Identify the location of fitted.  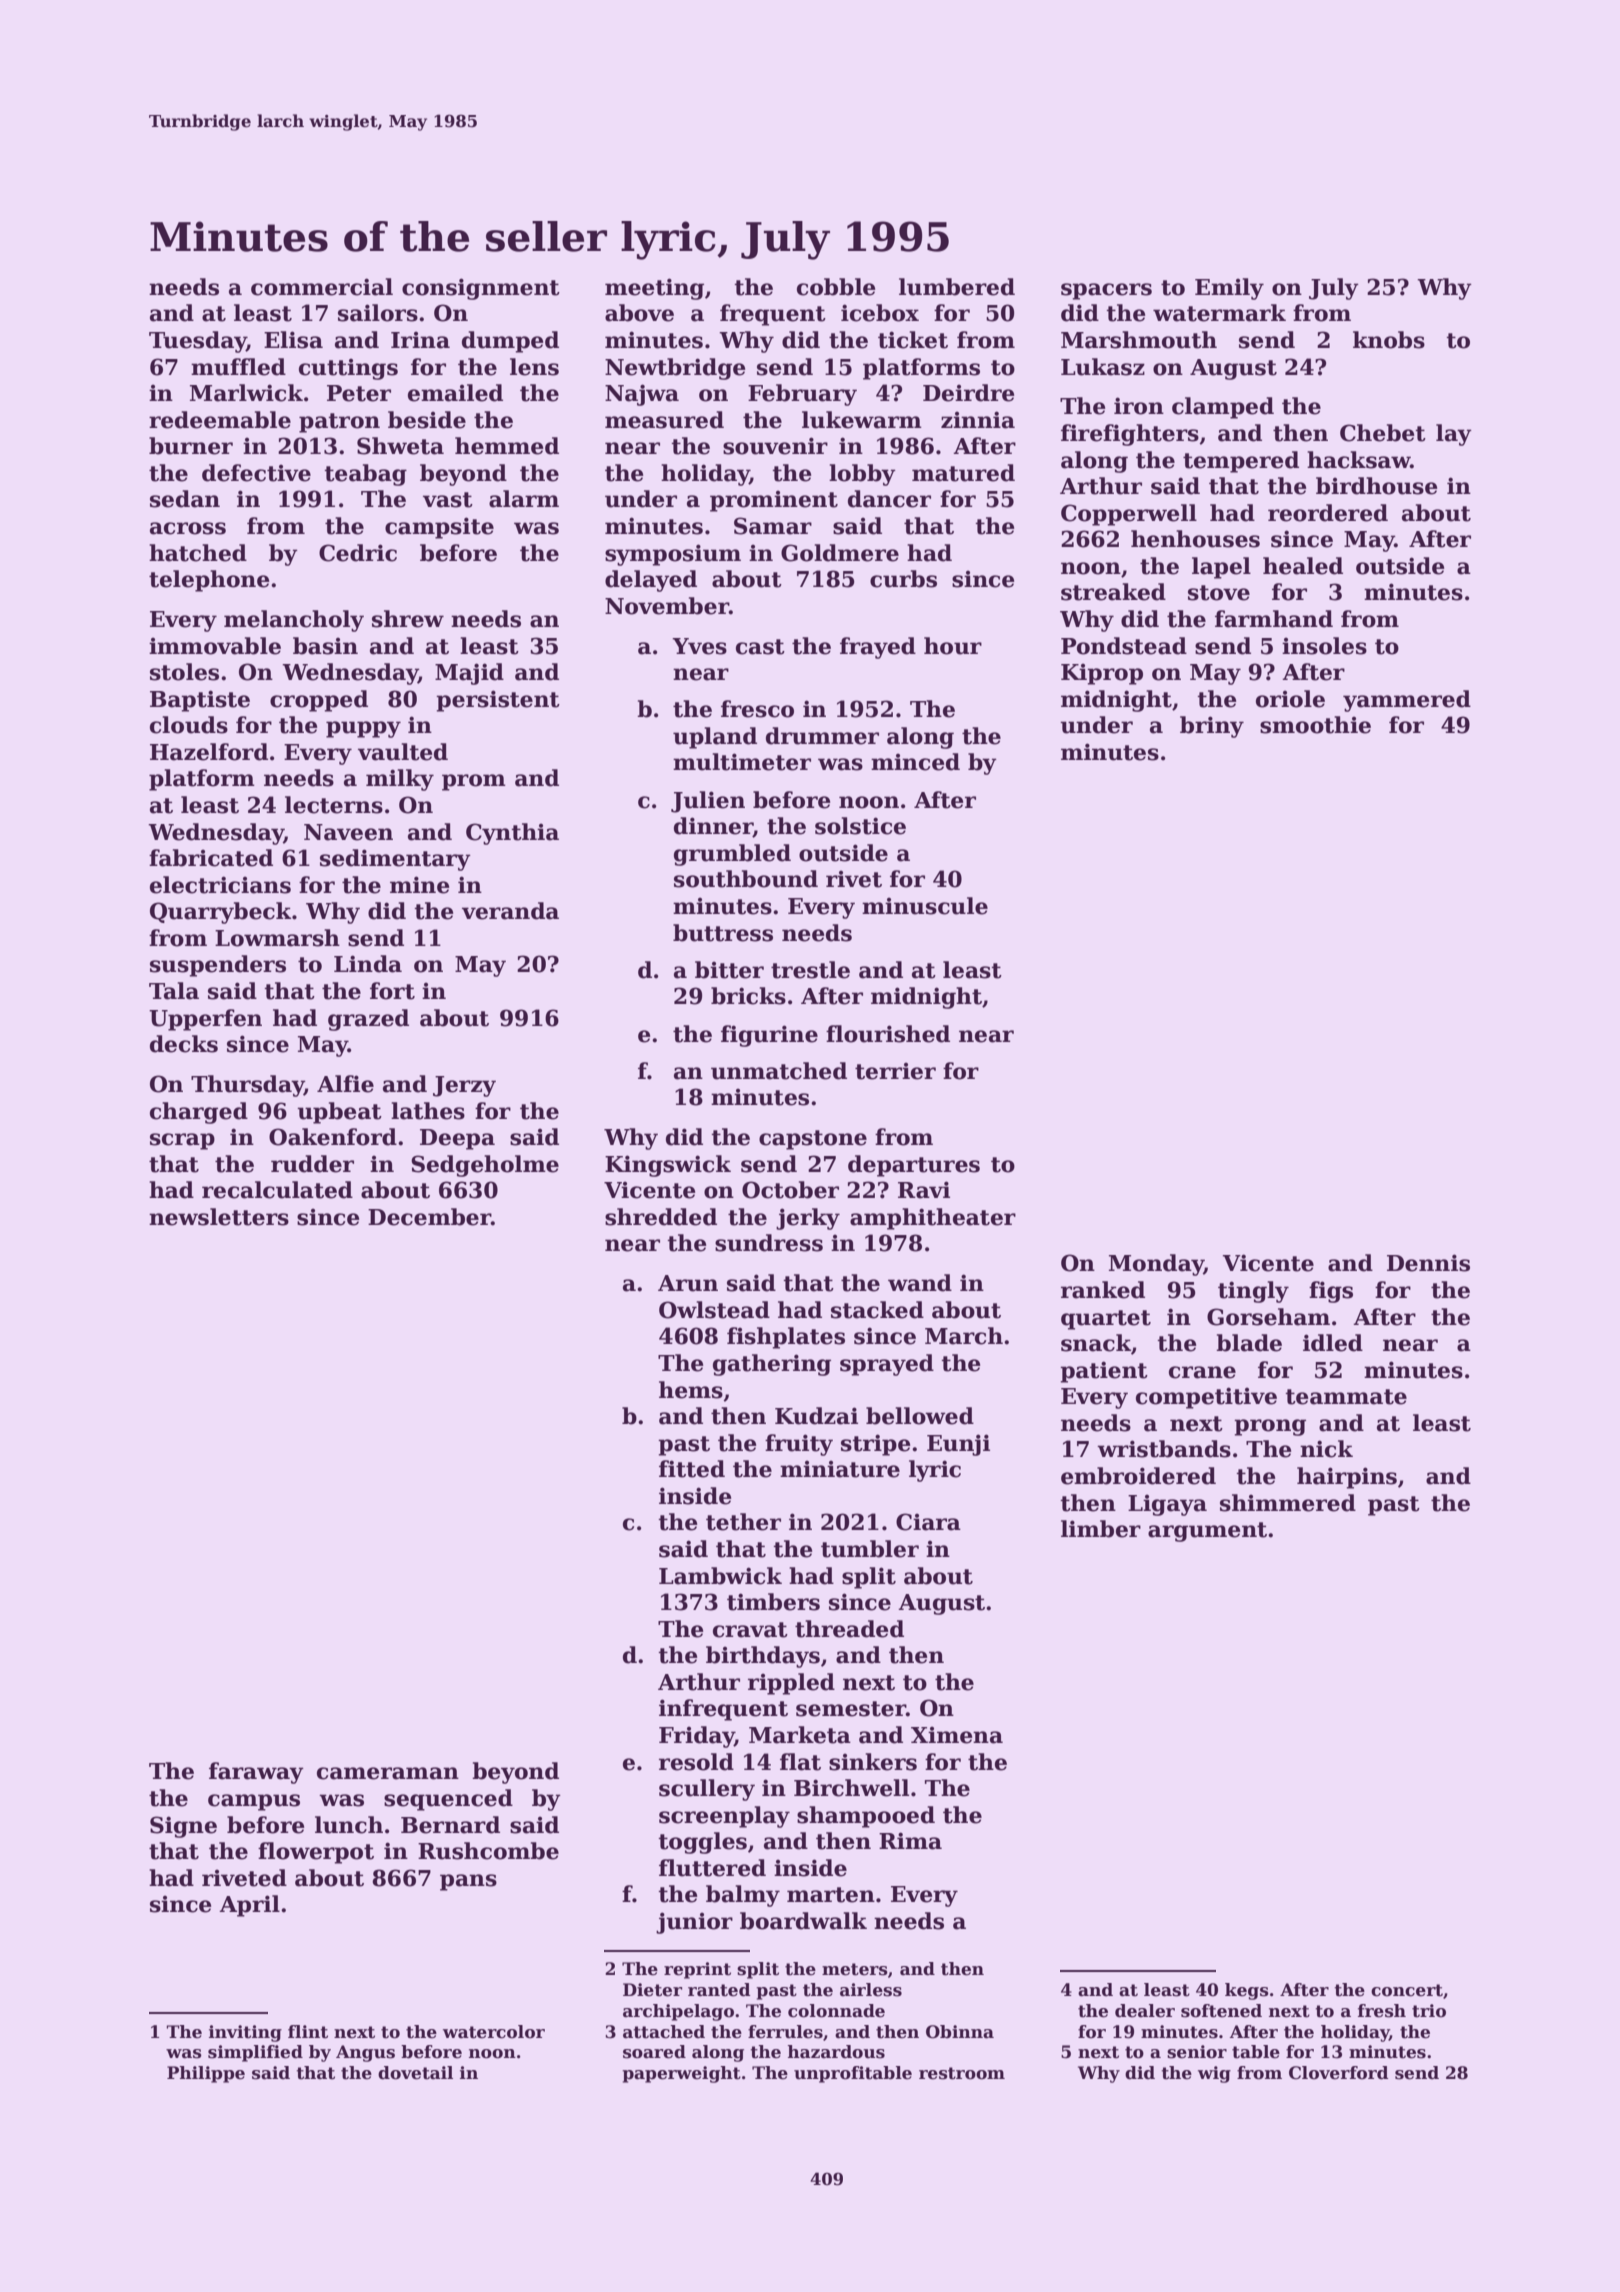
(692, 1469).
